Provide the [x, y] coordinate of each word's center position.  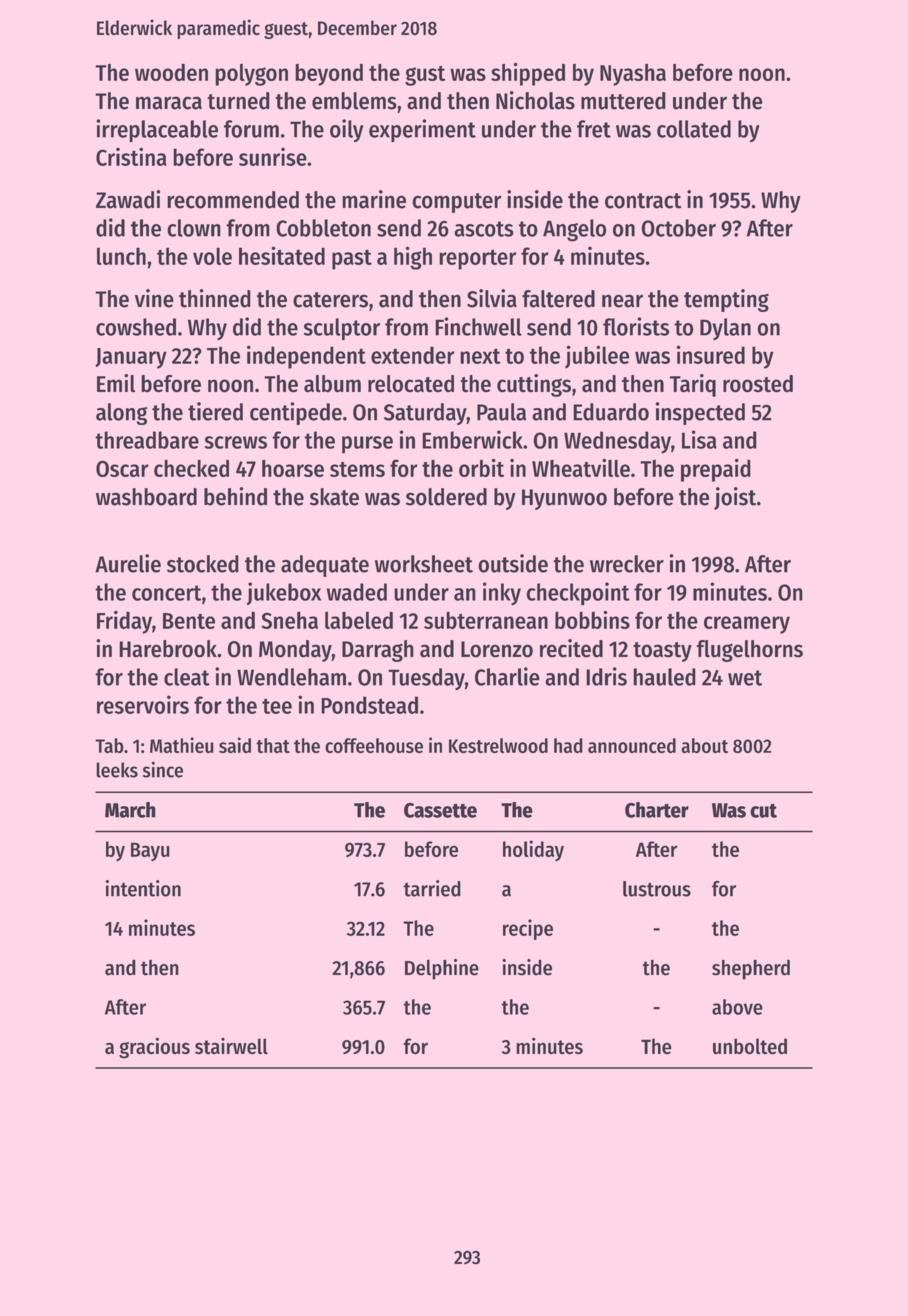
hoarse [293, 468]
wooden [171, 72]
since [163, 769]
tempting [726, 300]
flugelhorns [750, 651]
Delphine [442, 969]
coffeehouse [374, 745]
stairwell [231, 1046]
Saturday [425, 414]
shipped [528, 74]
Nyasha [633, 74]
